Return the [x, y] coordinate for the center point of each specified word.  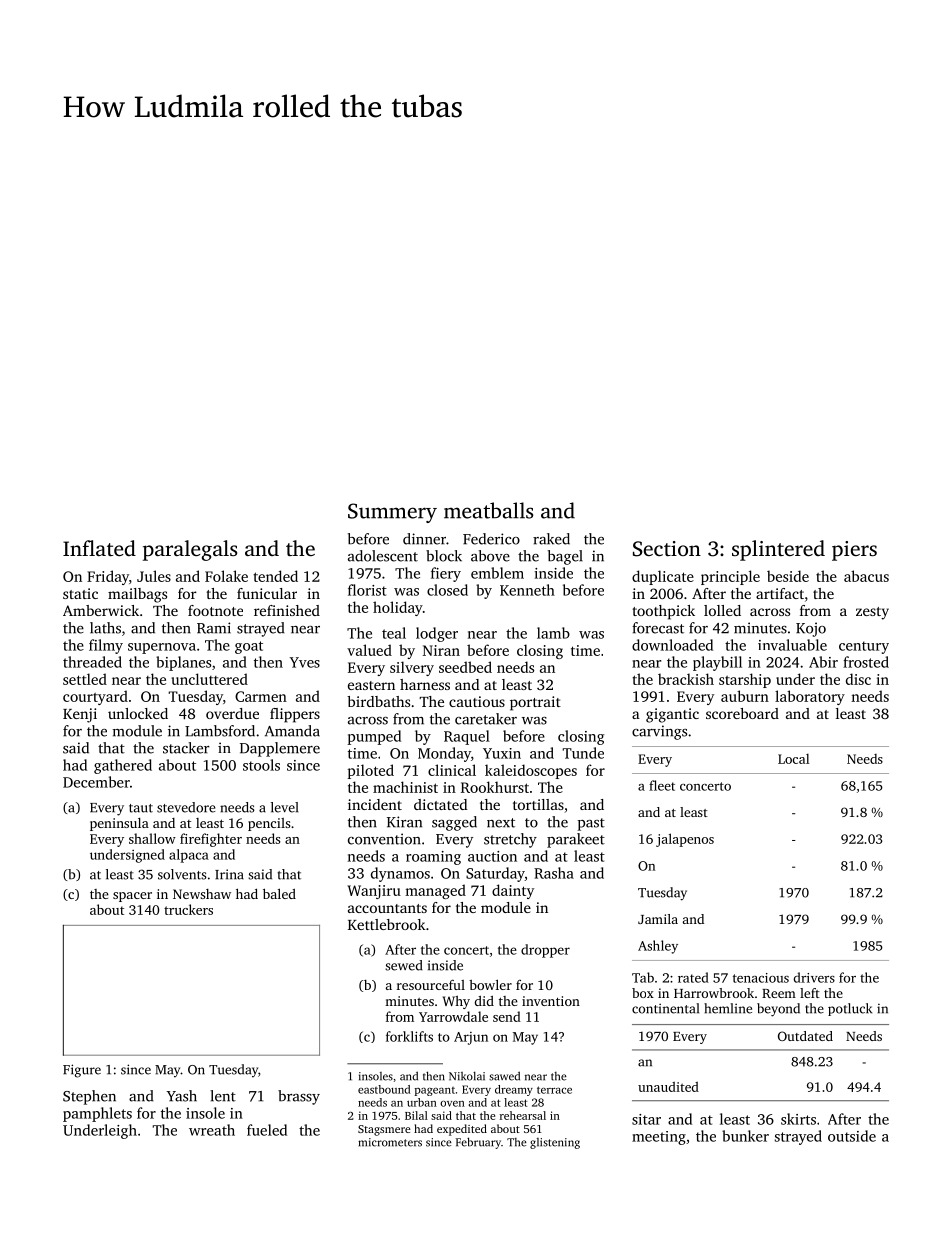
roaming [433, 858]
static [80, 593]
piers [854, 551]
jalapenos [685, 840]
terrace [554, 1090]
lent [223, 1096]
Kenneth [527, 590]
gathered [123, 766]
